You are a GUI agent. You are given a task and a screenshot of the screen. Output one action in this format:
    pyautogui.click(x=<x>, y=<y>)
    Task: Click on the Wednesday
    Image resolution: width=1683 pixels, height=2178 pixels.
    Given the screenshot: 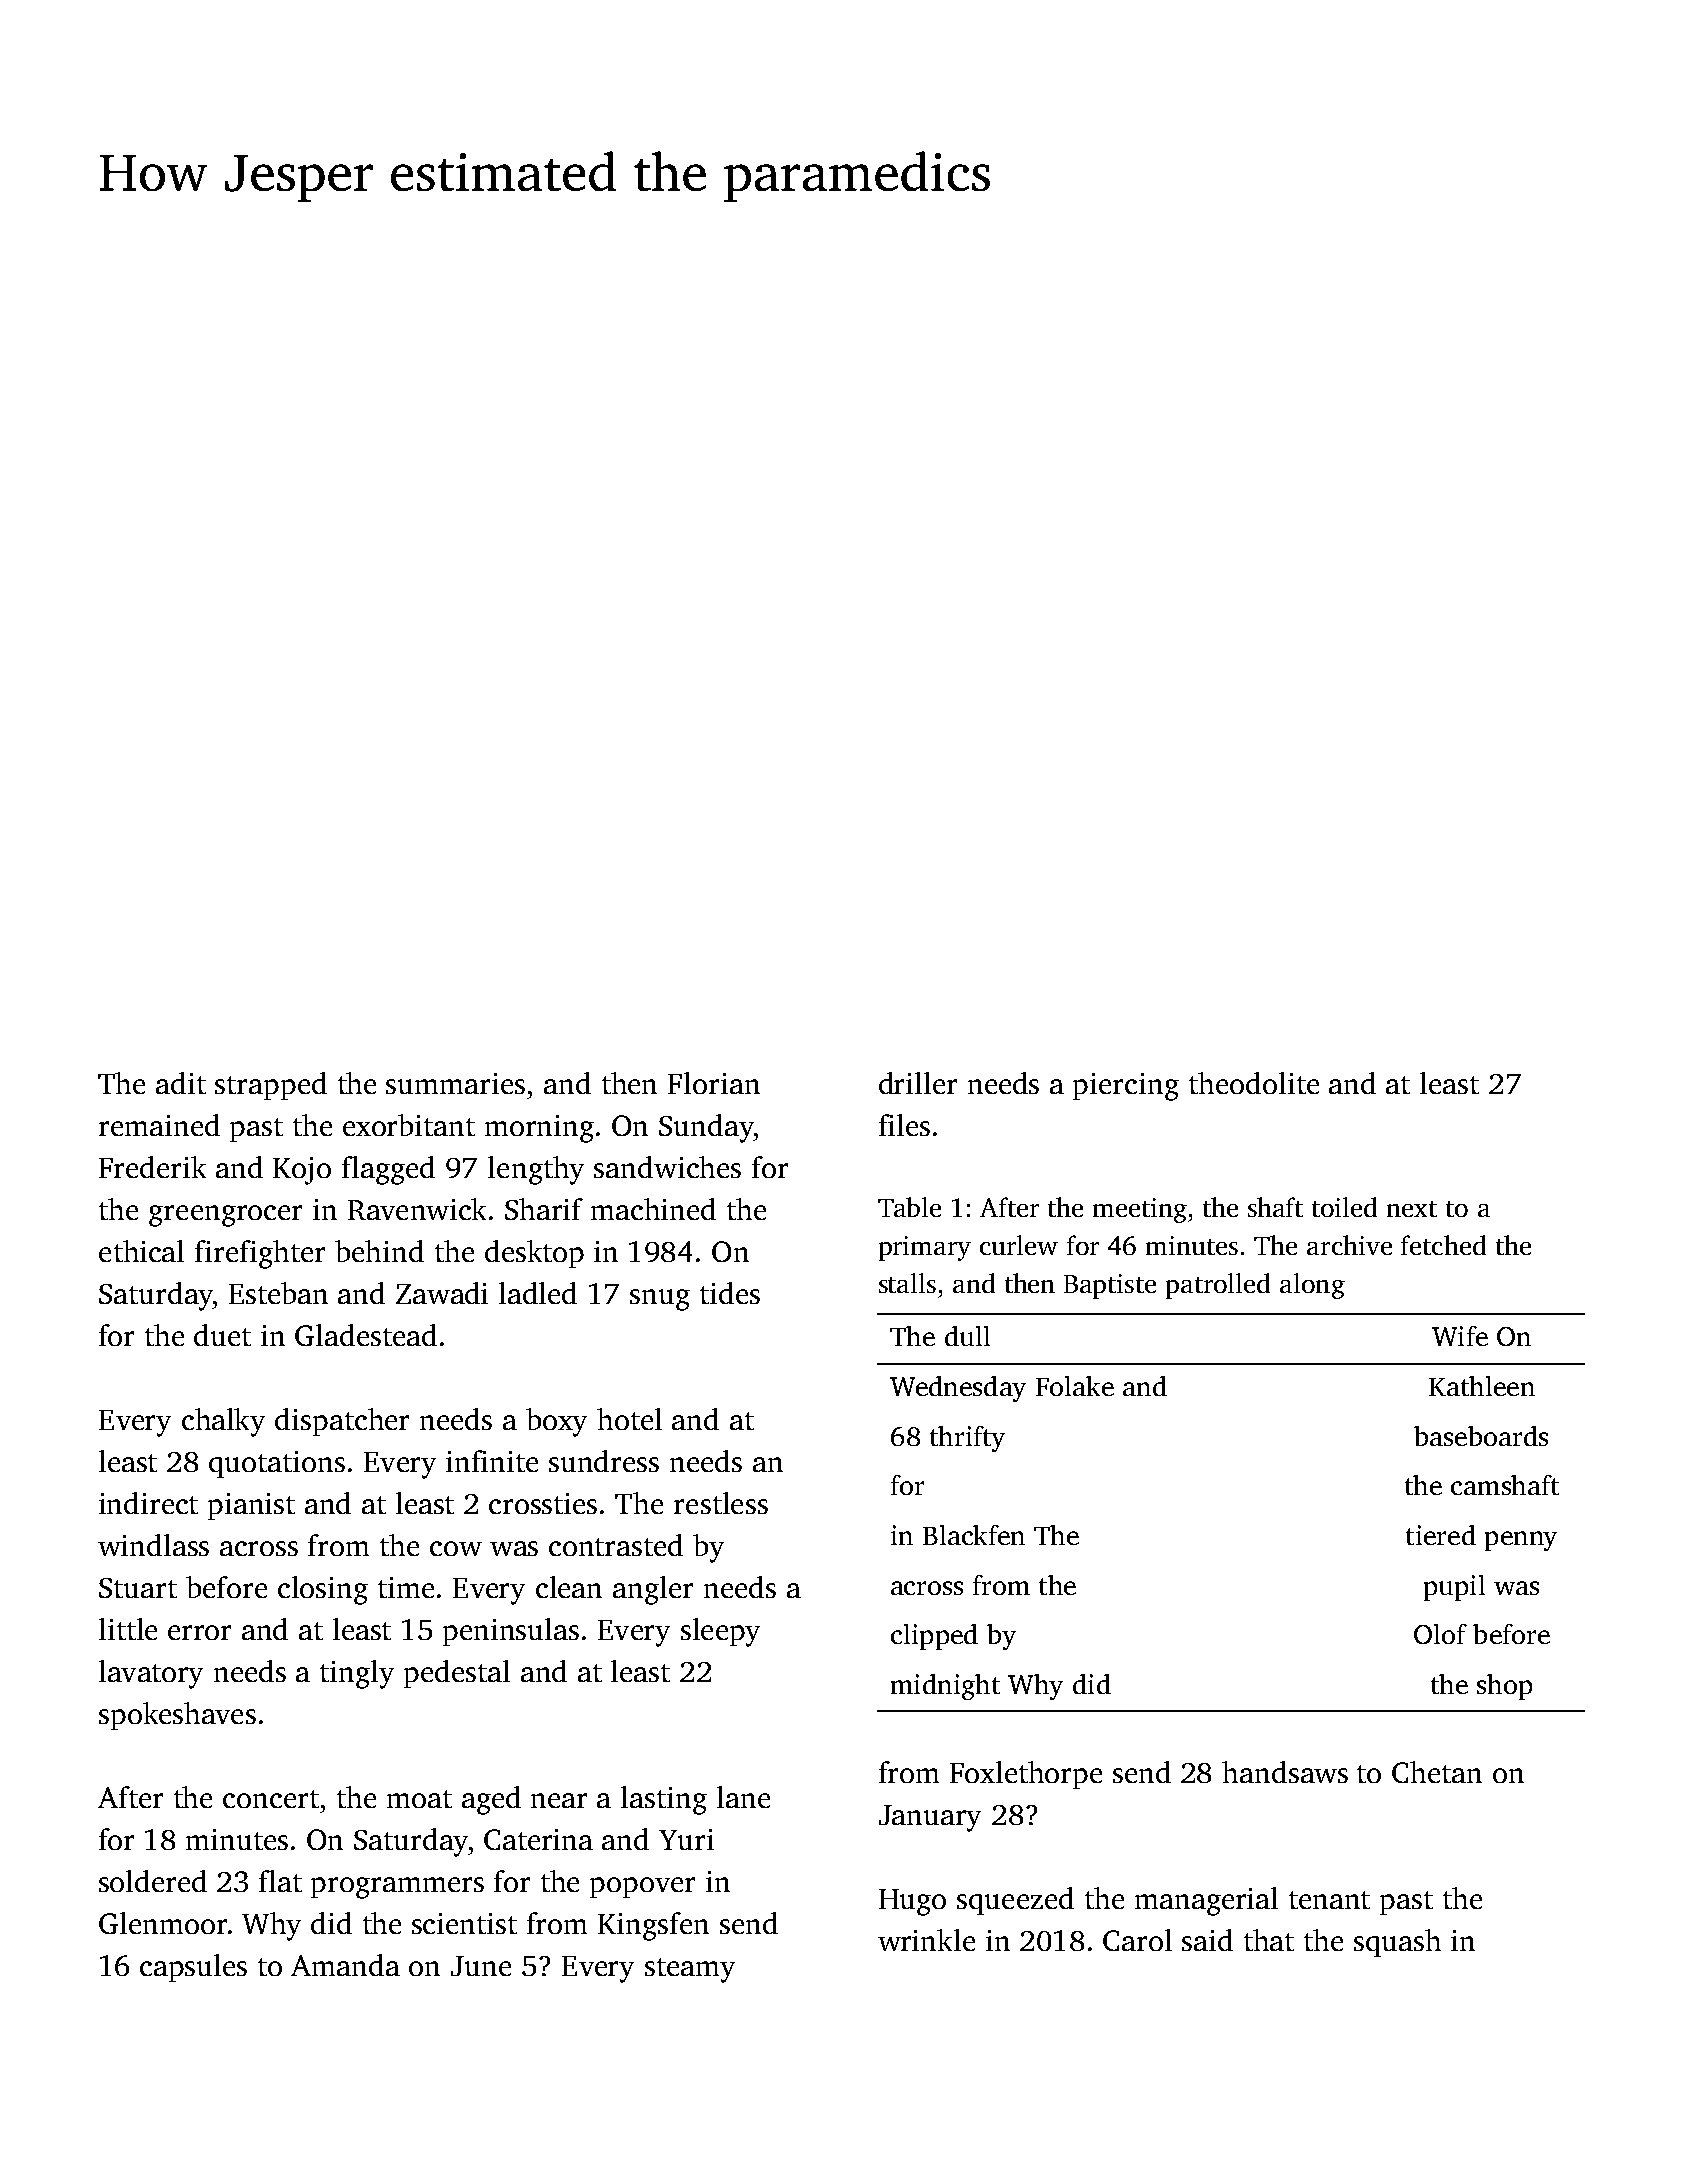 What is the action you would take?
    pyautogui.click(x=958, y=1389)
